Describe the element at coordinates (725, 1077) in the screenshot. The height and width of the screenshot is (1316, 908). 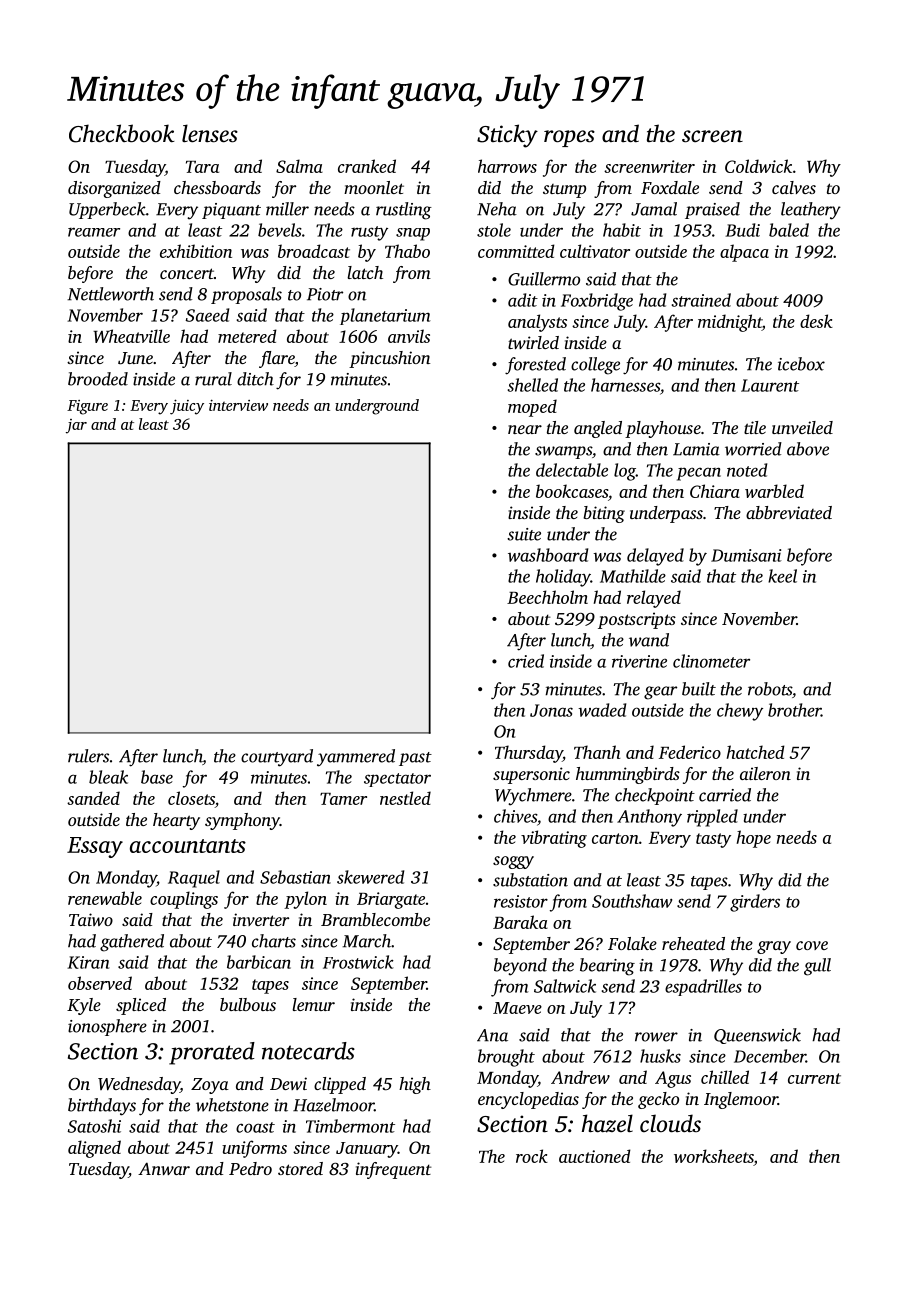
I see `chilled` at that location.
